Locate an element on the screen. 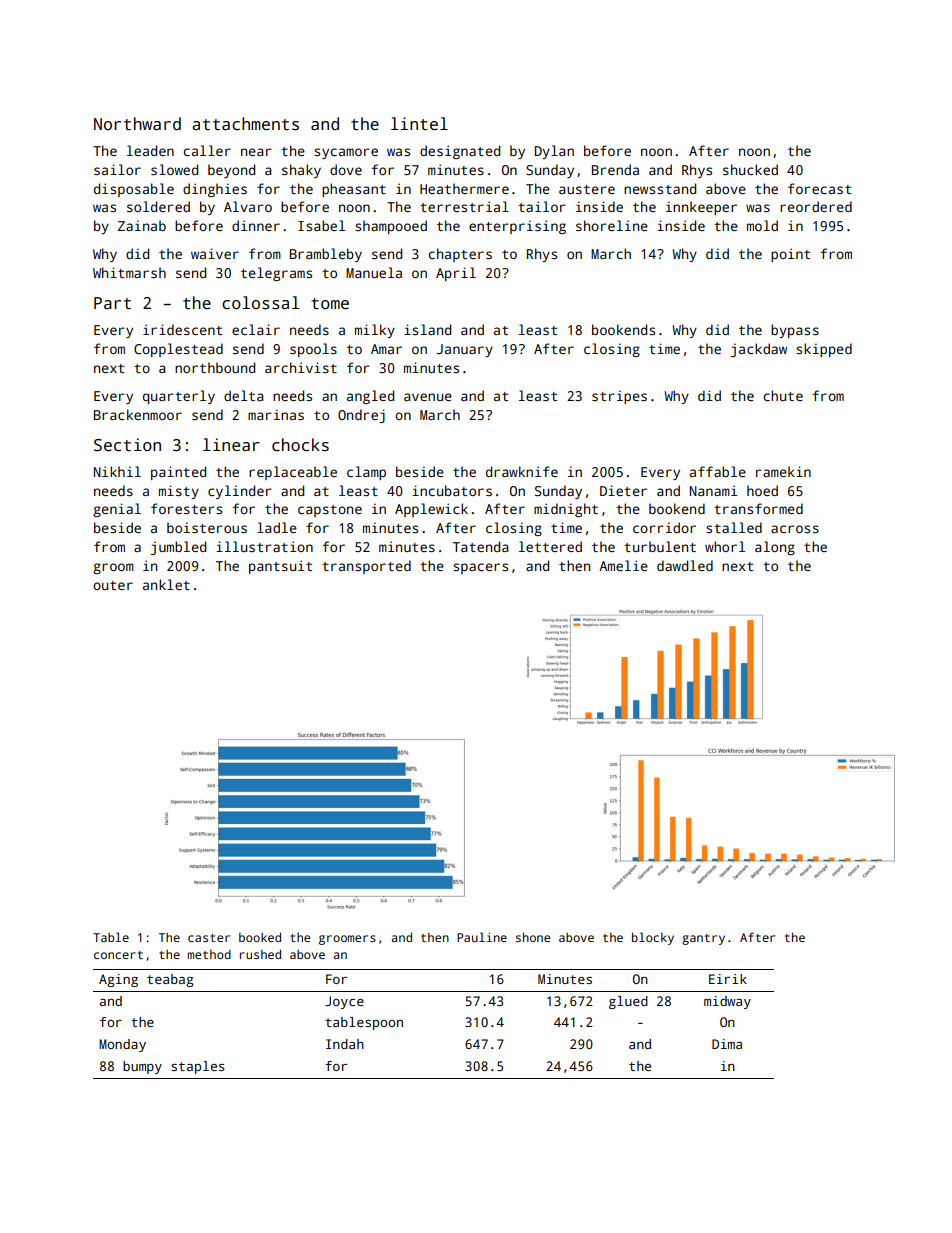 Image resolution: width=952 pixels, height=1233 pixels. gantry is located at coordinates (703, 939).
